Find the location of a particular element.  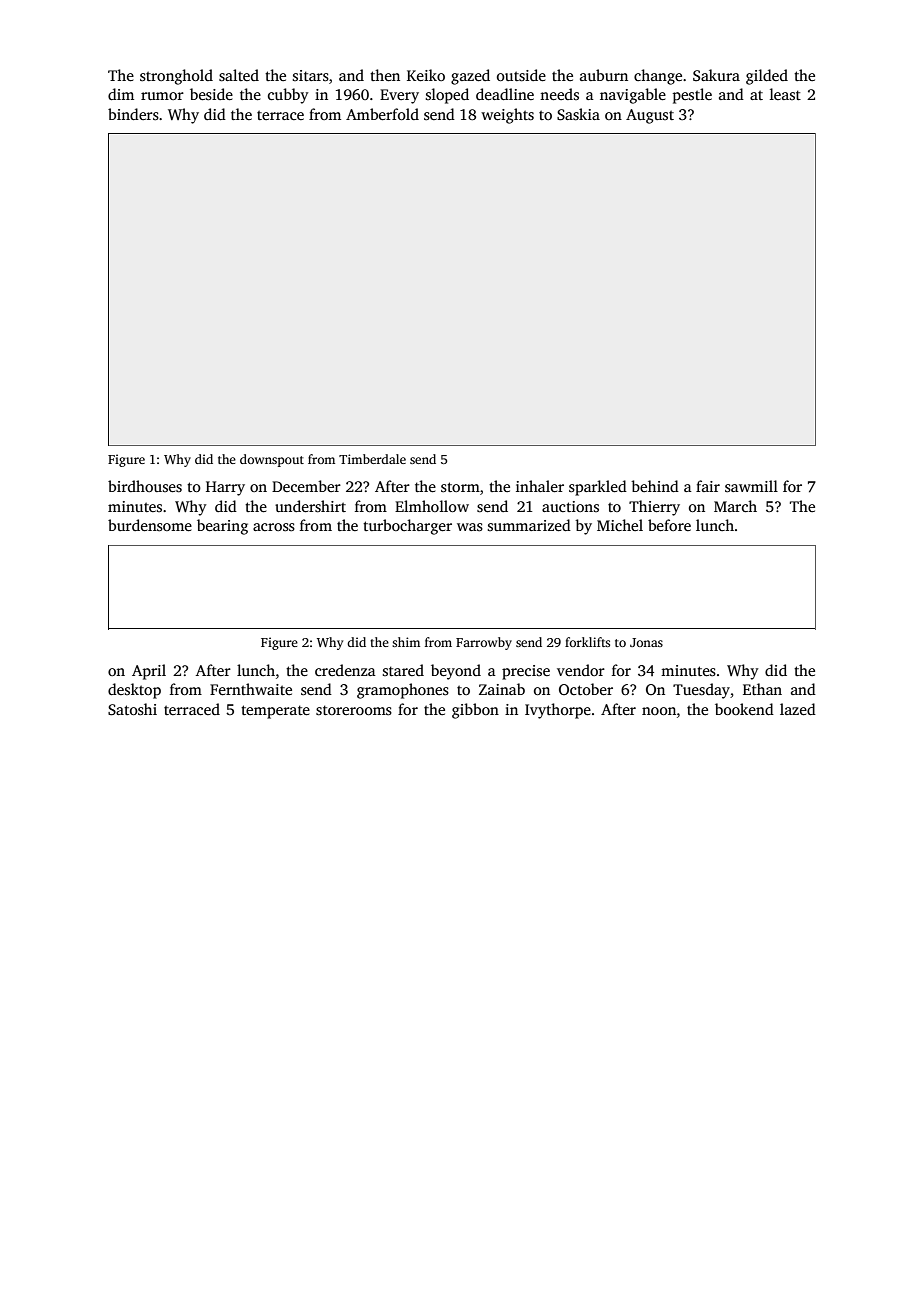

August is located at coordinates (650, 116).
